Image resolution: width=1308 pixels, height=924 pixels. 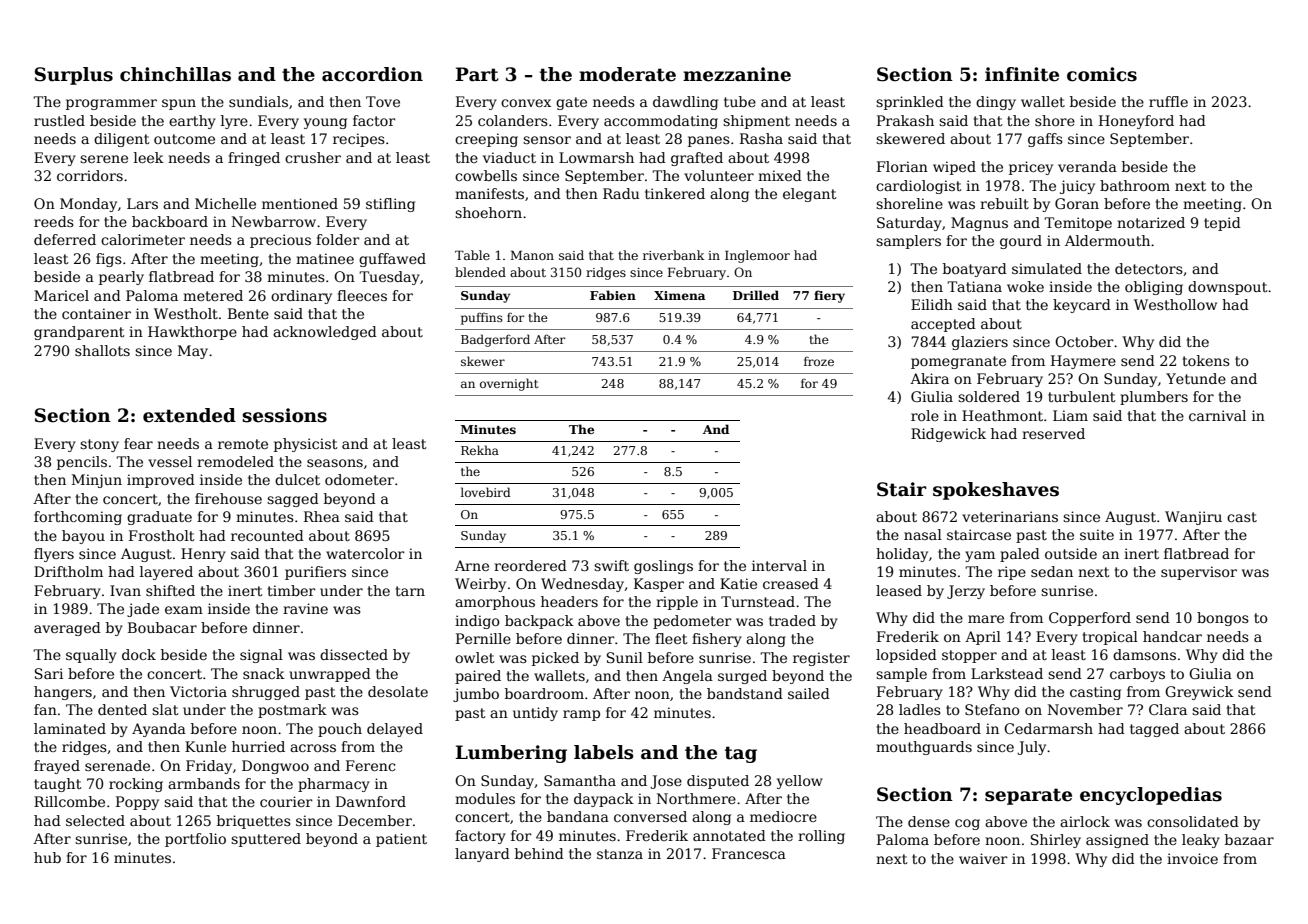 I want to click on laminated, so click(x=70, y=728).
